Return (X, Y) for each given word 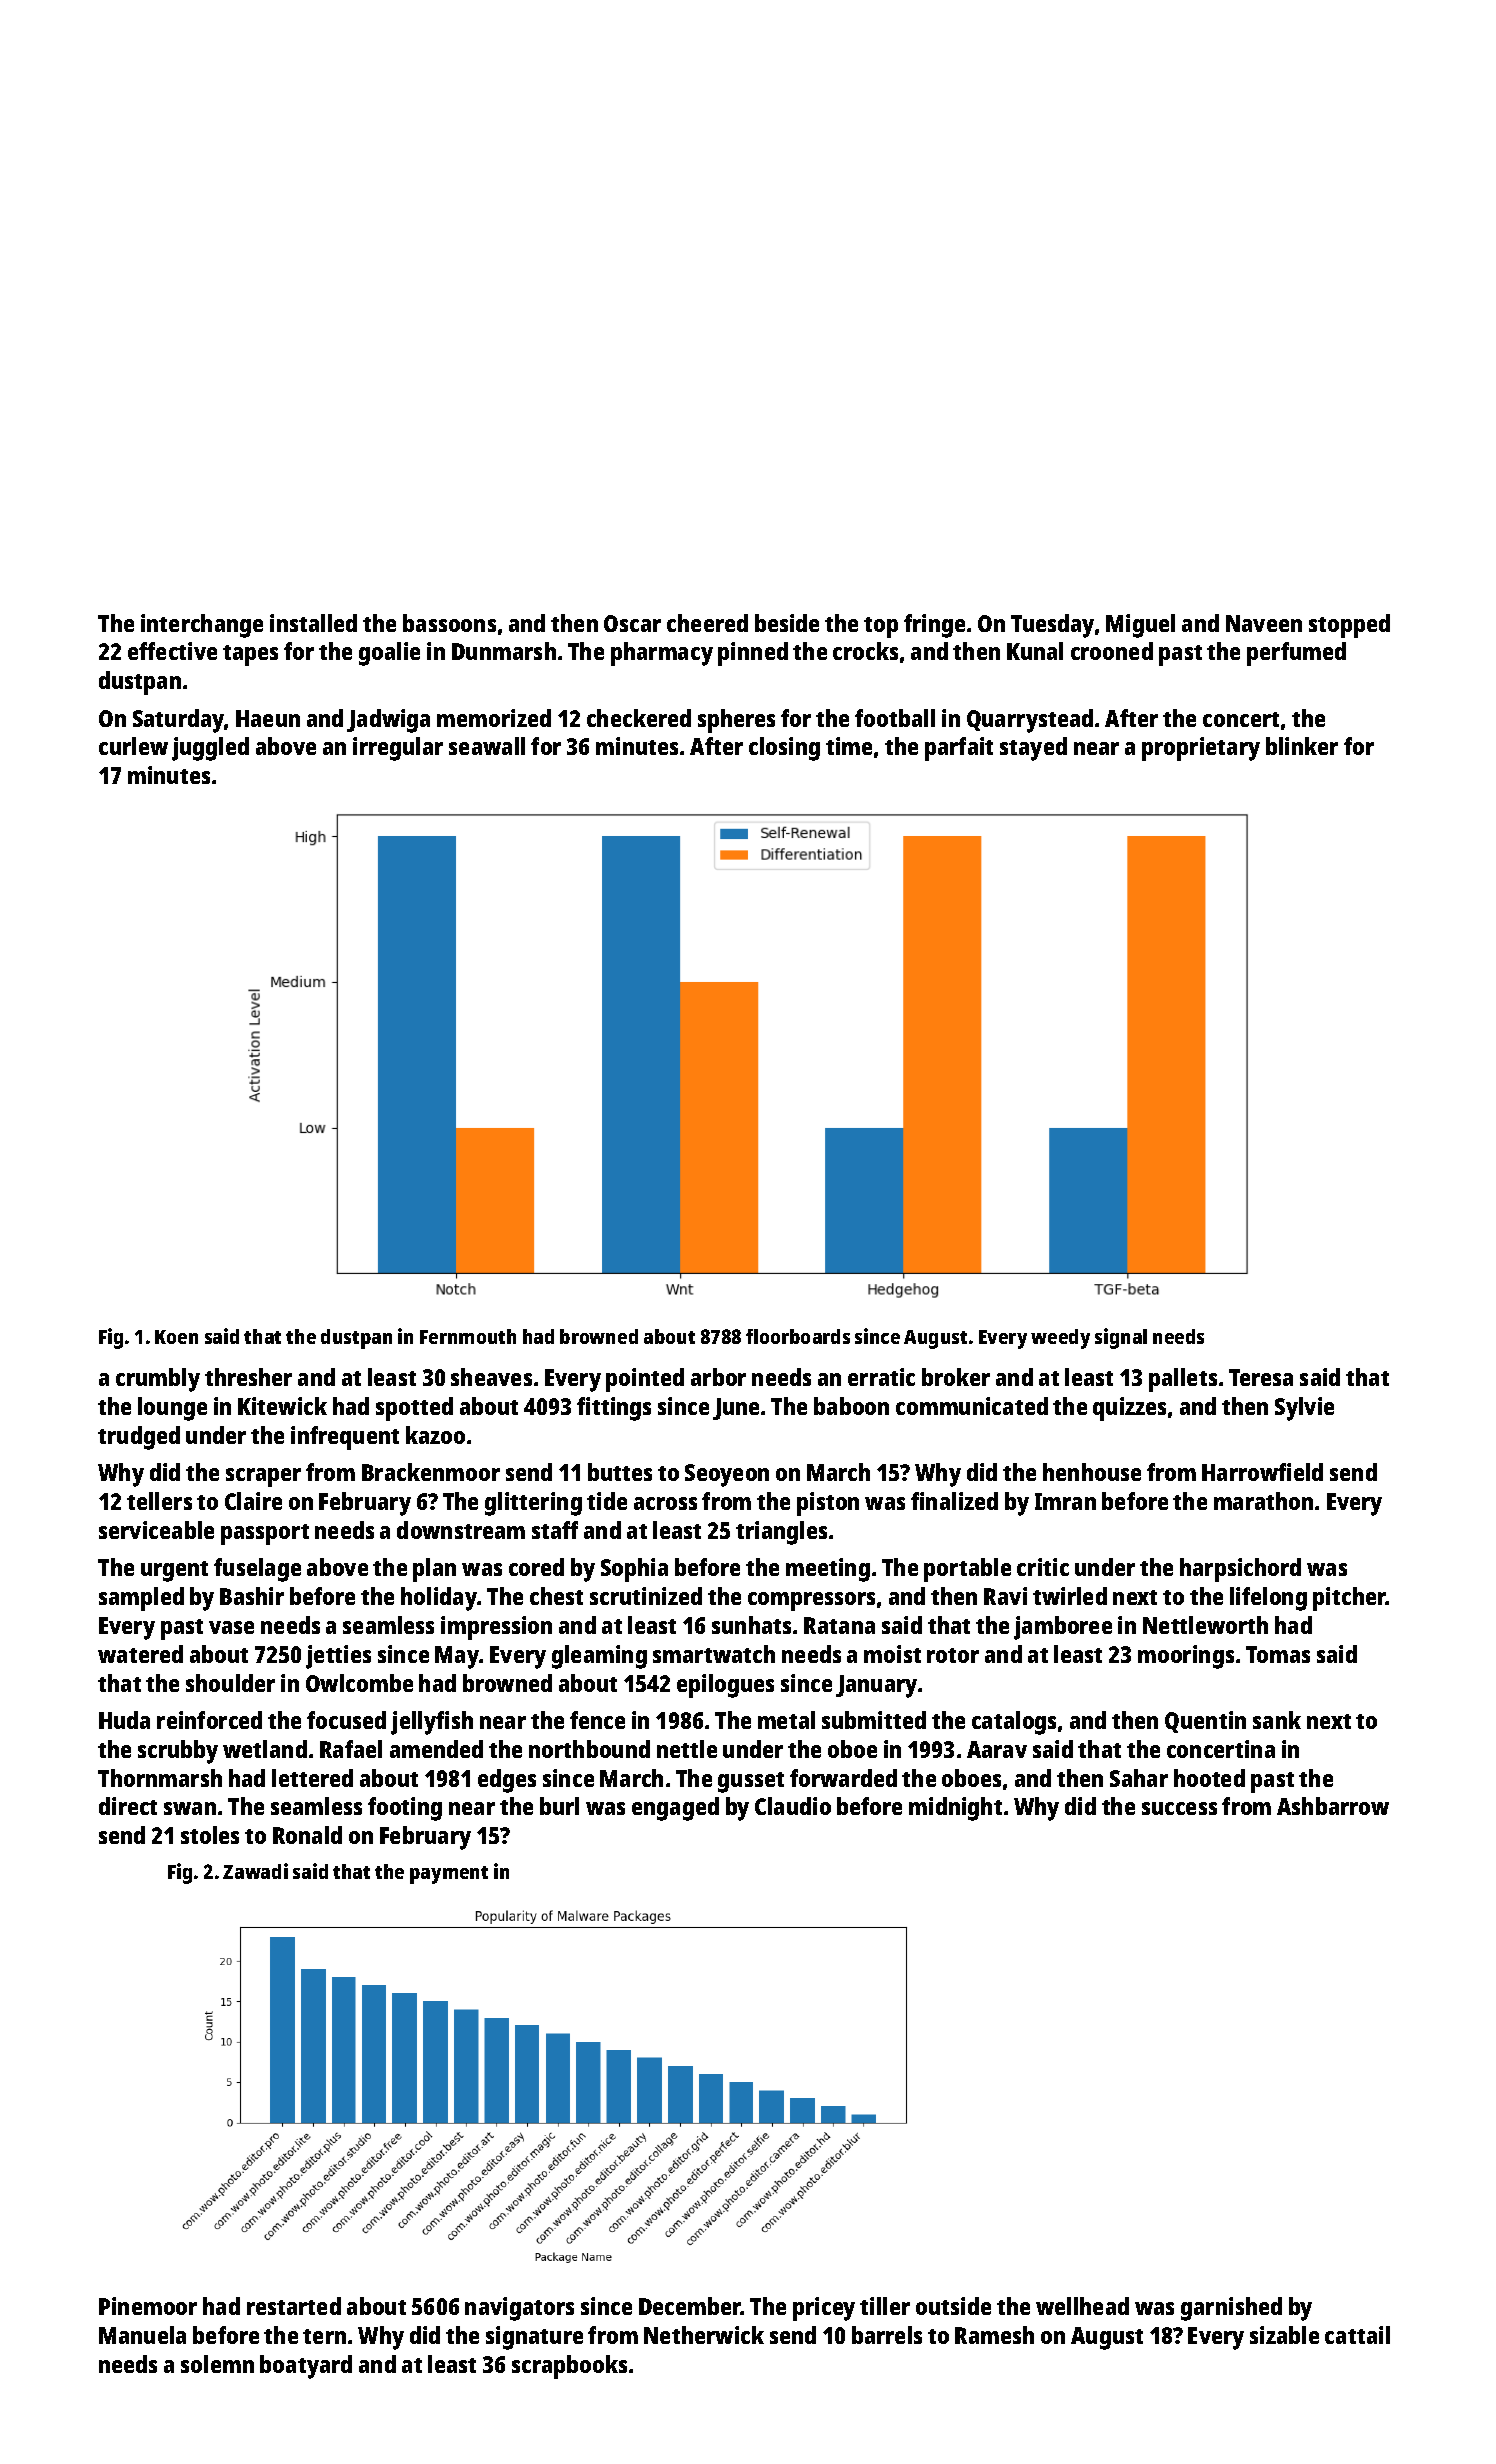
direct (128, 1806)
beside (787, 623)
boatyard (306, 2367)
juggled (210, 749)
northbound (589, 1749)
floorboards (798, 1336)
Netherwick (704, 2335)
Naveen (1264, 623)
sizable (1284, 2335)
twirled (1070, 1596)
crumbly (158, 1380)
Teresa (1261, 1377)
